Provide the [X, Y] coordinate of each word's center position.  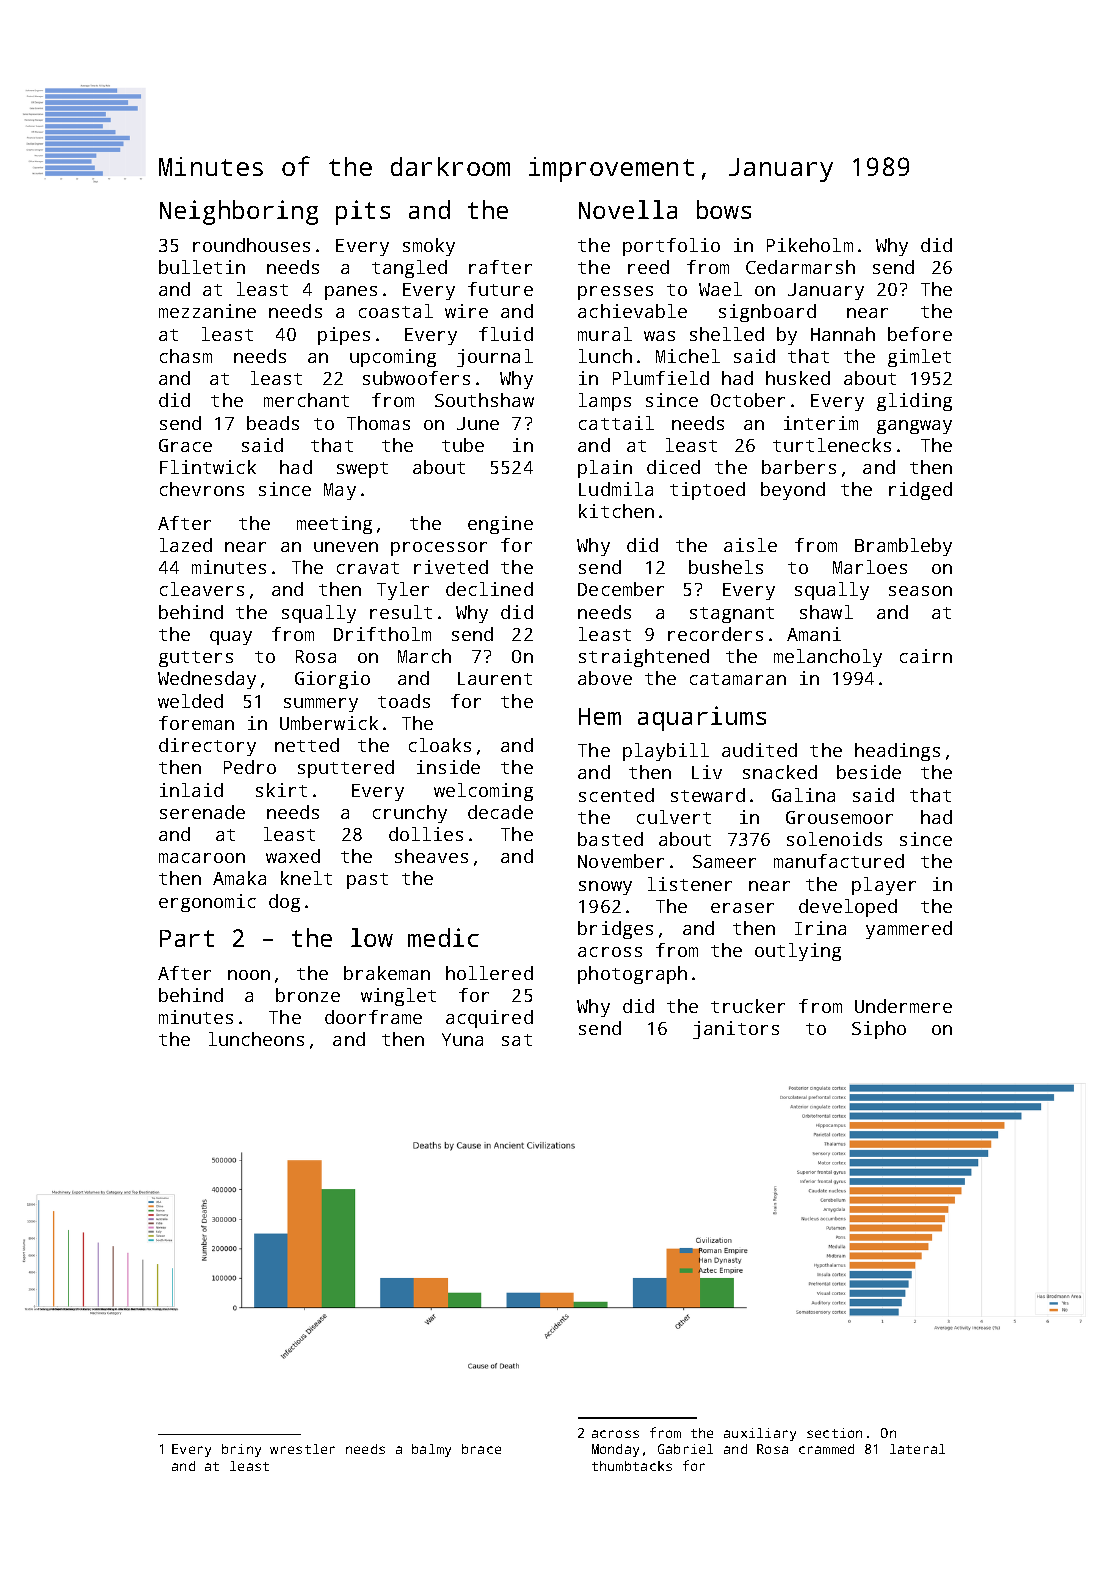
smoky [429, 247]
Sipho [879, 1030]
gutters [196, 659]
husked [798, 378]
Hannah [843, 334]
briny [241, 1450]
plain [605, 469]
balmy [431, 1450]
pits [363, 212]
